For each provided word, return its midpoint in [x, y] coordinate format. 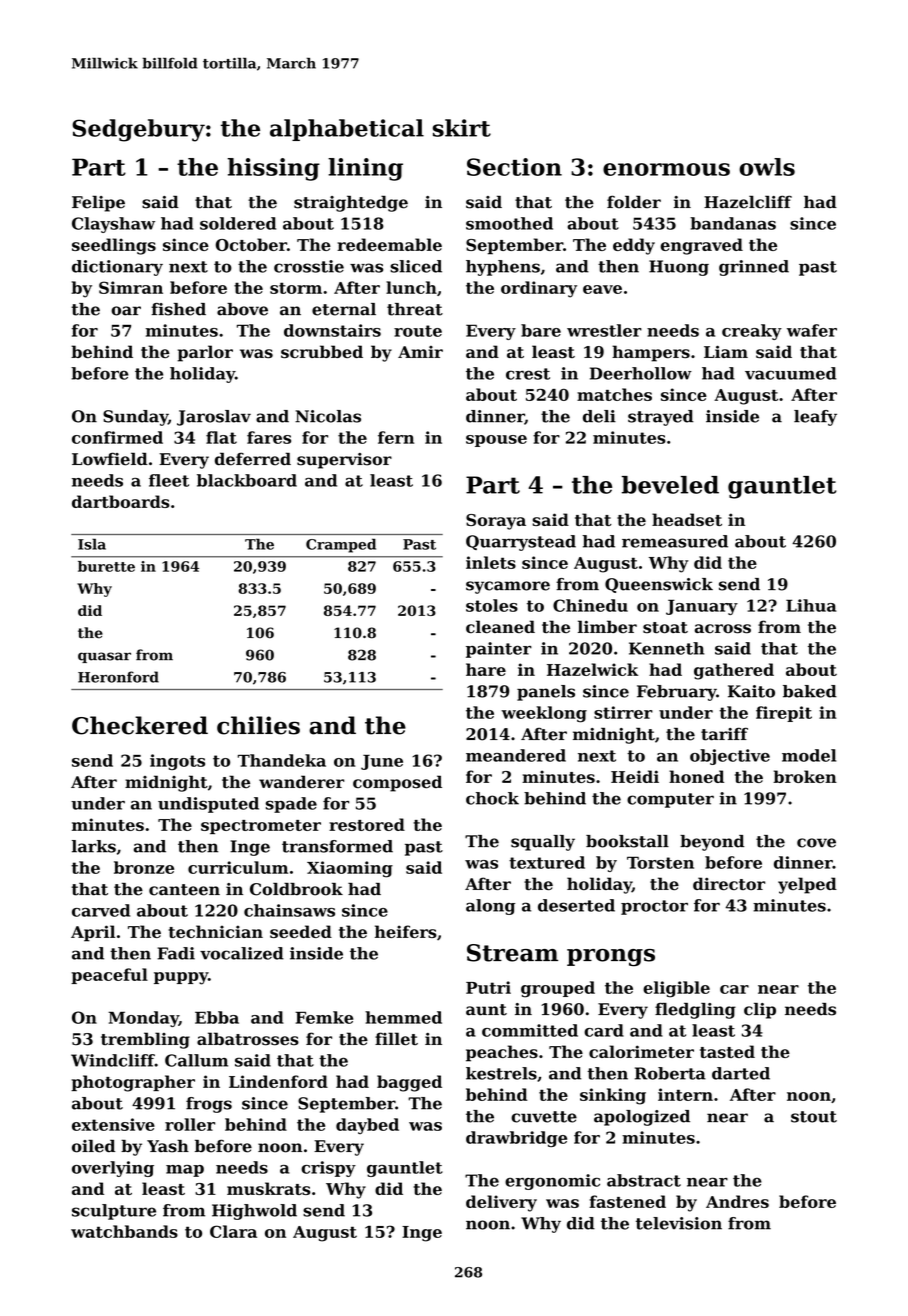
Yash [168, 1146]
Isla [92, 544]
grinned [754, 268]
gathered [734, 671]
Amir [420, 352]
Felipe [98, 203]
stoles [492, 605]
